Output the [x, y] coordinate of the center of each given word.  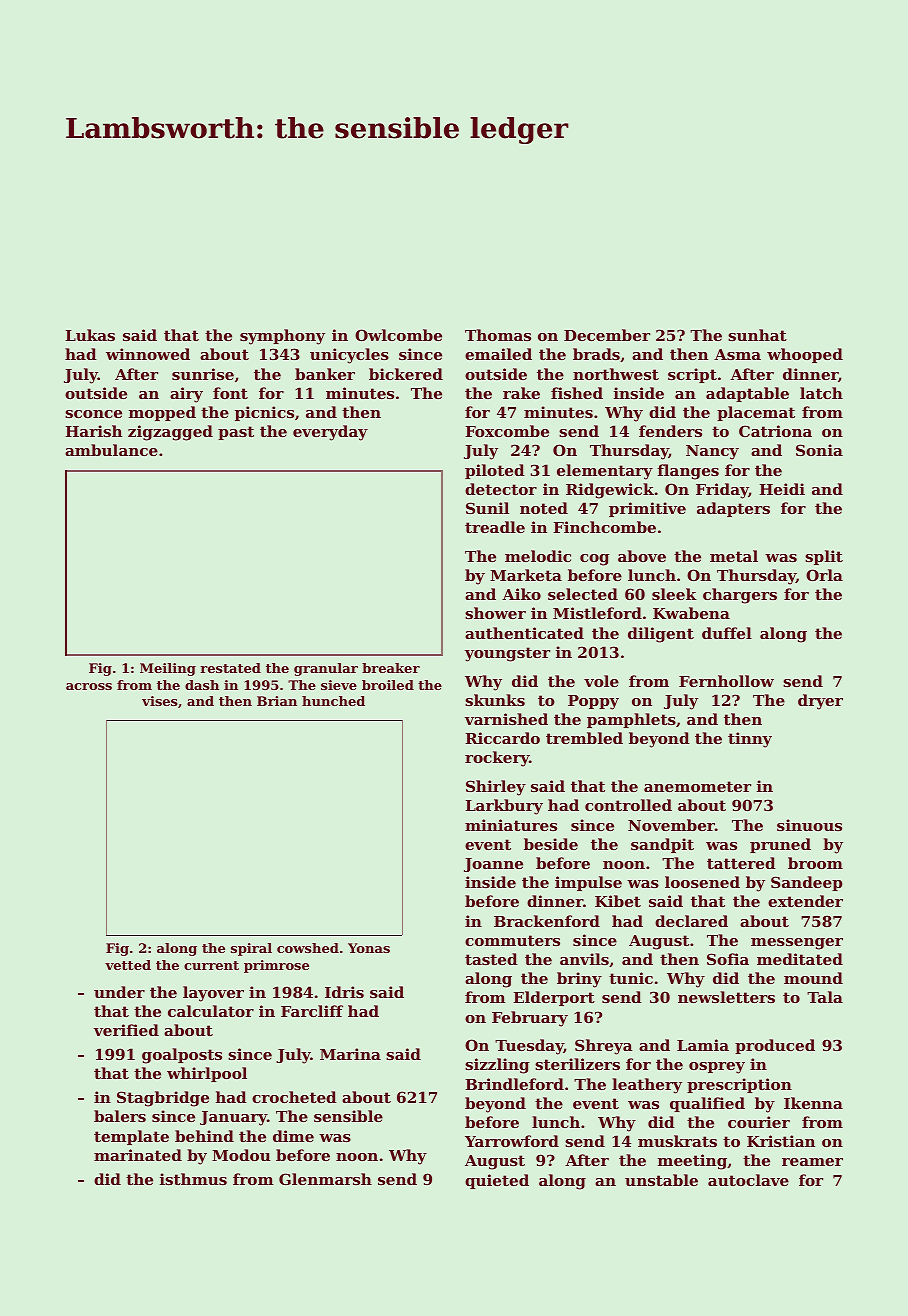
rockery [497, 759]
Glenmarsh [325, 1179]
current [211, 965]
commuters [512, 940]
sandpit [662, 845]
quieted [497, 1181]
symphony [282, 337]
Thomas [498, 335]
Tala [825, 997]
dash [202, 685]
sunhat [757, 335]
